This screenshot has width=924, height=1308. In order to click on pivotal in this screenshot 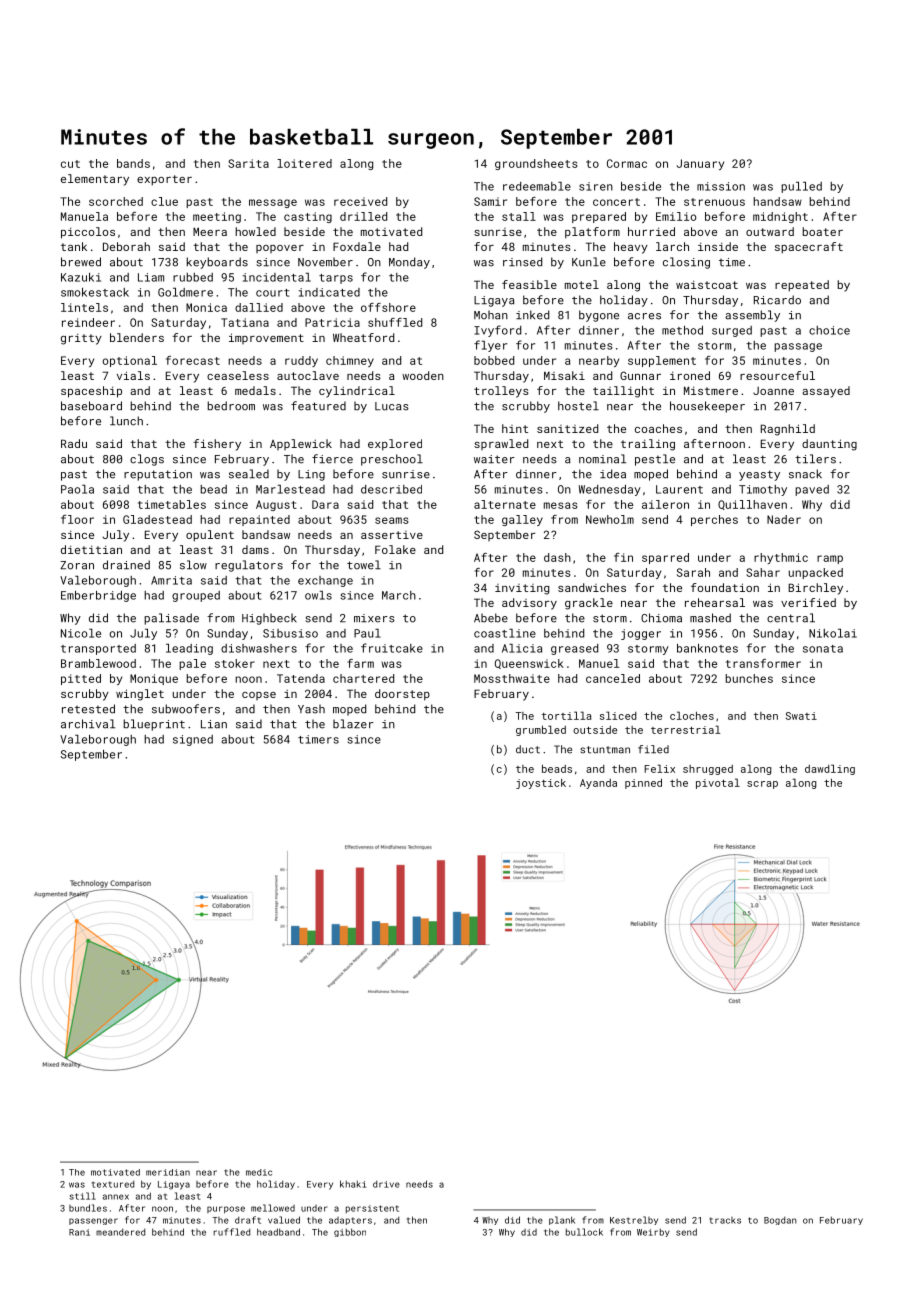, I will do `click(718, 783)`.
